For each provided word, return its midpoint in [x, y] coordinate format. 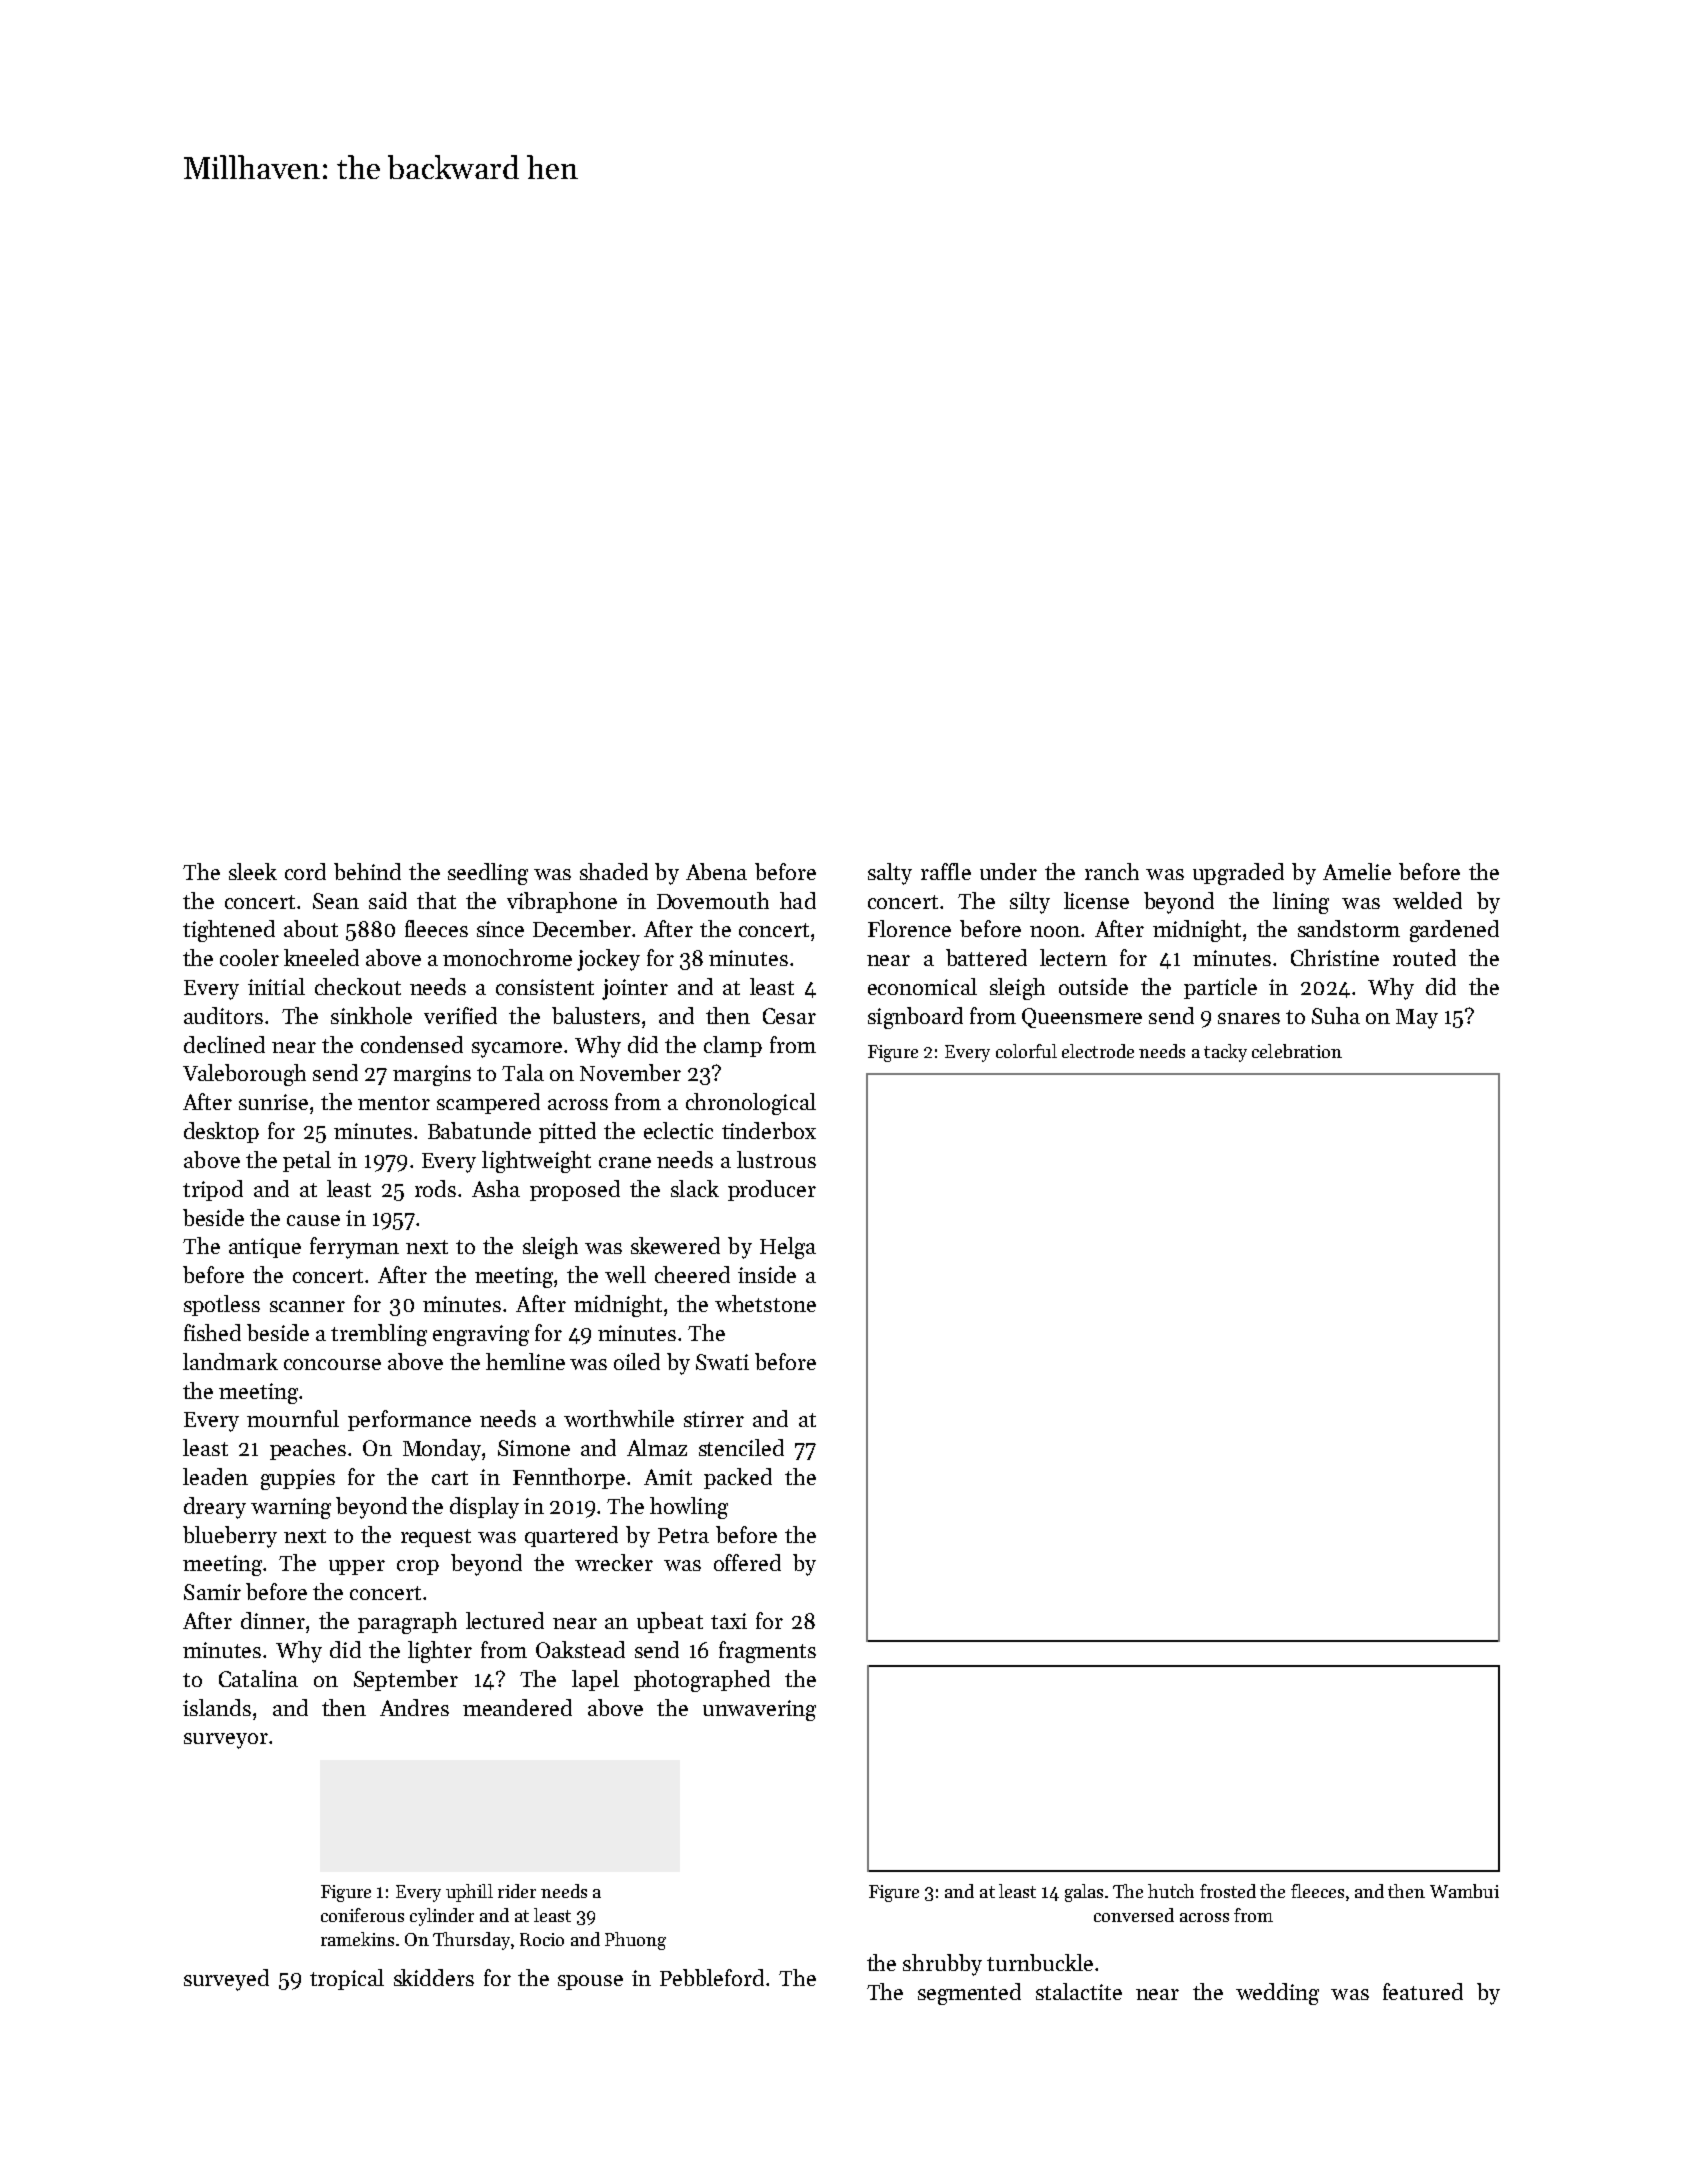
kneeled [321, 957]
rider [517, 1891]
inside [767, 1274]
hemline [525, 1361]
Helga [788, 1248]
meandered [517, 1707]
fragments [767, 1652]
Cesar [789, 1016]
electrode [1098, 1051]
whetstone [765, 1303]
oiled [637, 1361]
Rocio [542, 1939]
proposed [575, 1190]
